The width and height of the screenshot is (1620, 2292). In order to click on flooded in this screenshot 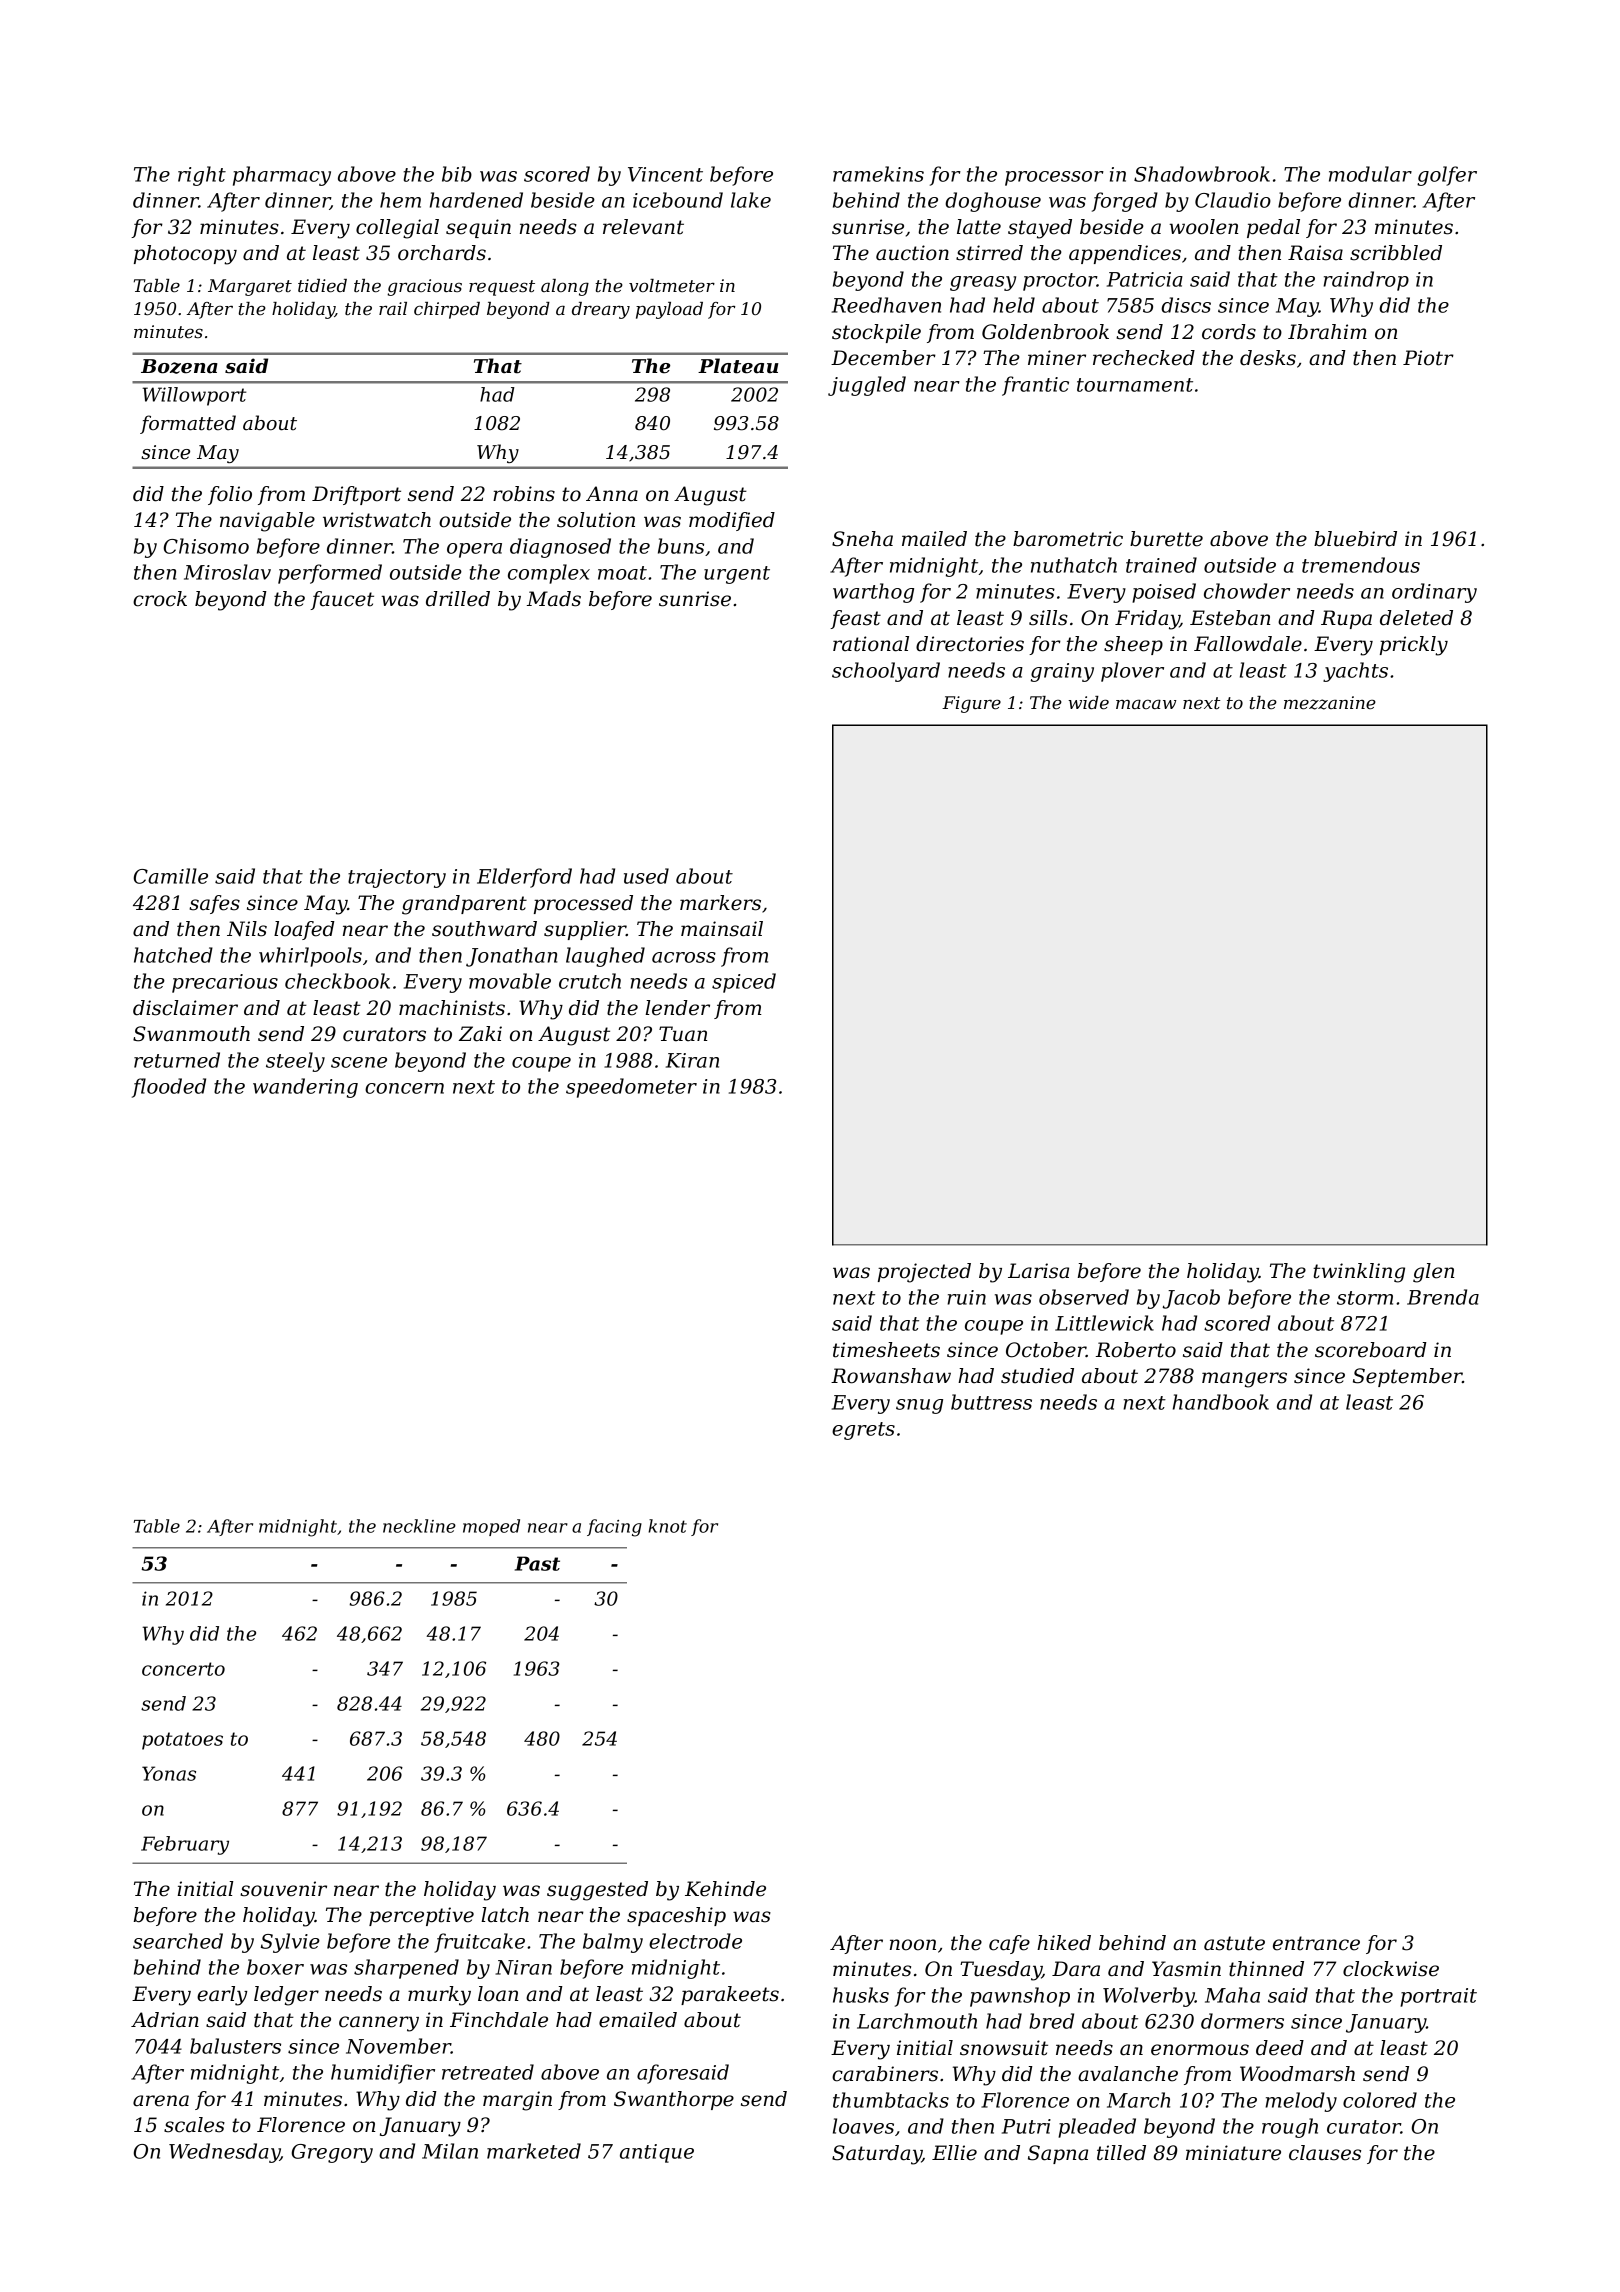, I will do `click(169, 1088)`.
